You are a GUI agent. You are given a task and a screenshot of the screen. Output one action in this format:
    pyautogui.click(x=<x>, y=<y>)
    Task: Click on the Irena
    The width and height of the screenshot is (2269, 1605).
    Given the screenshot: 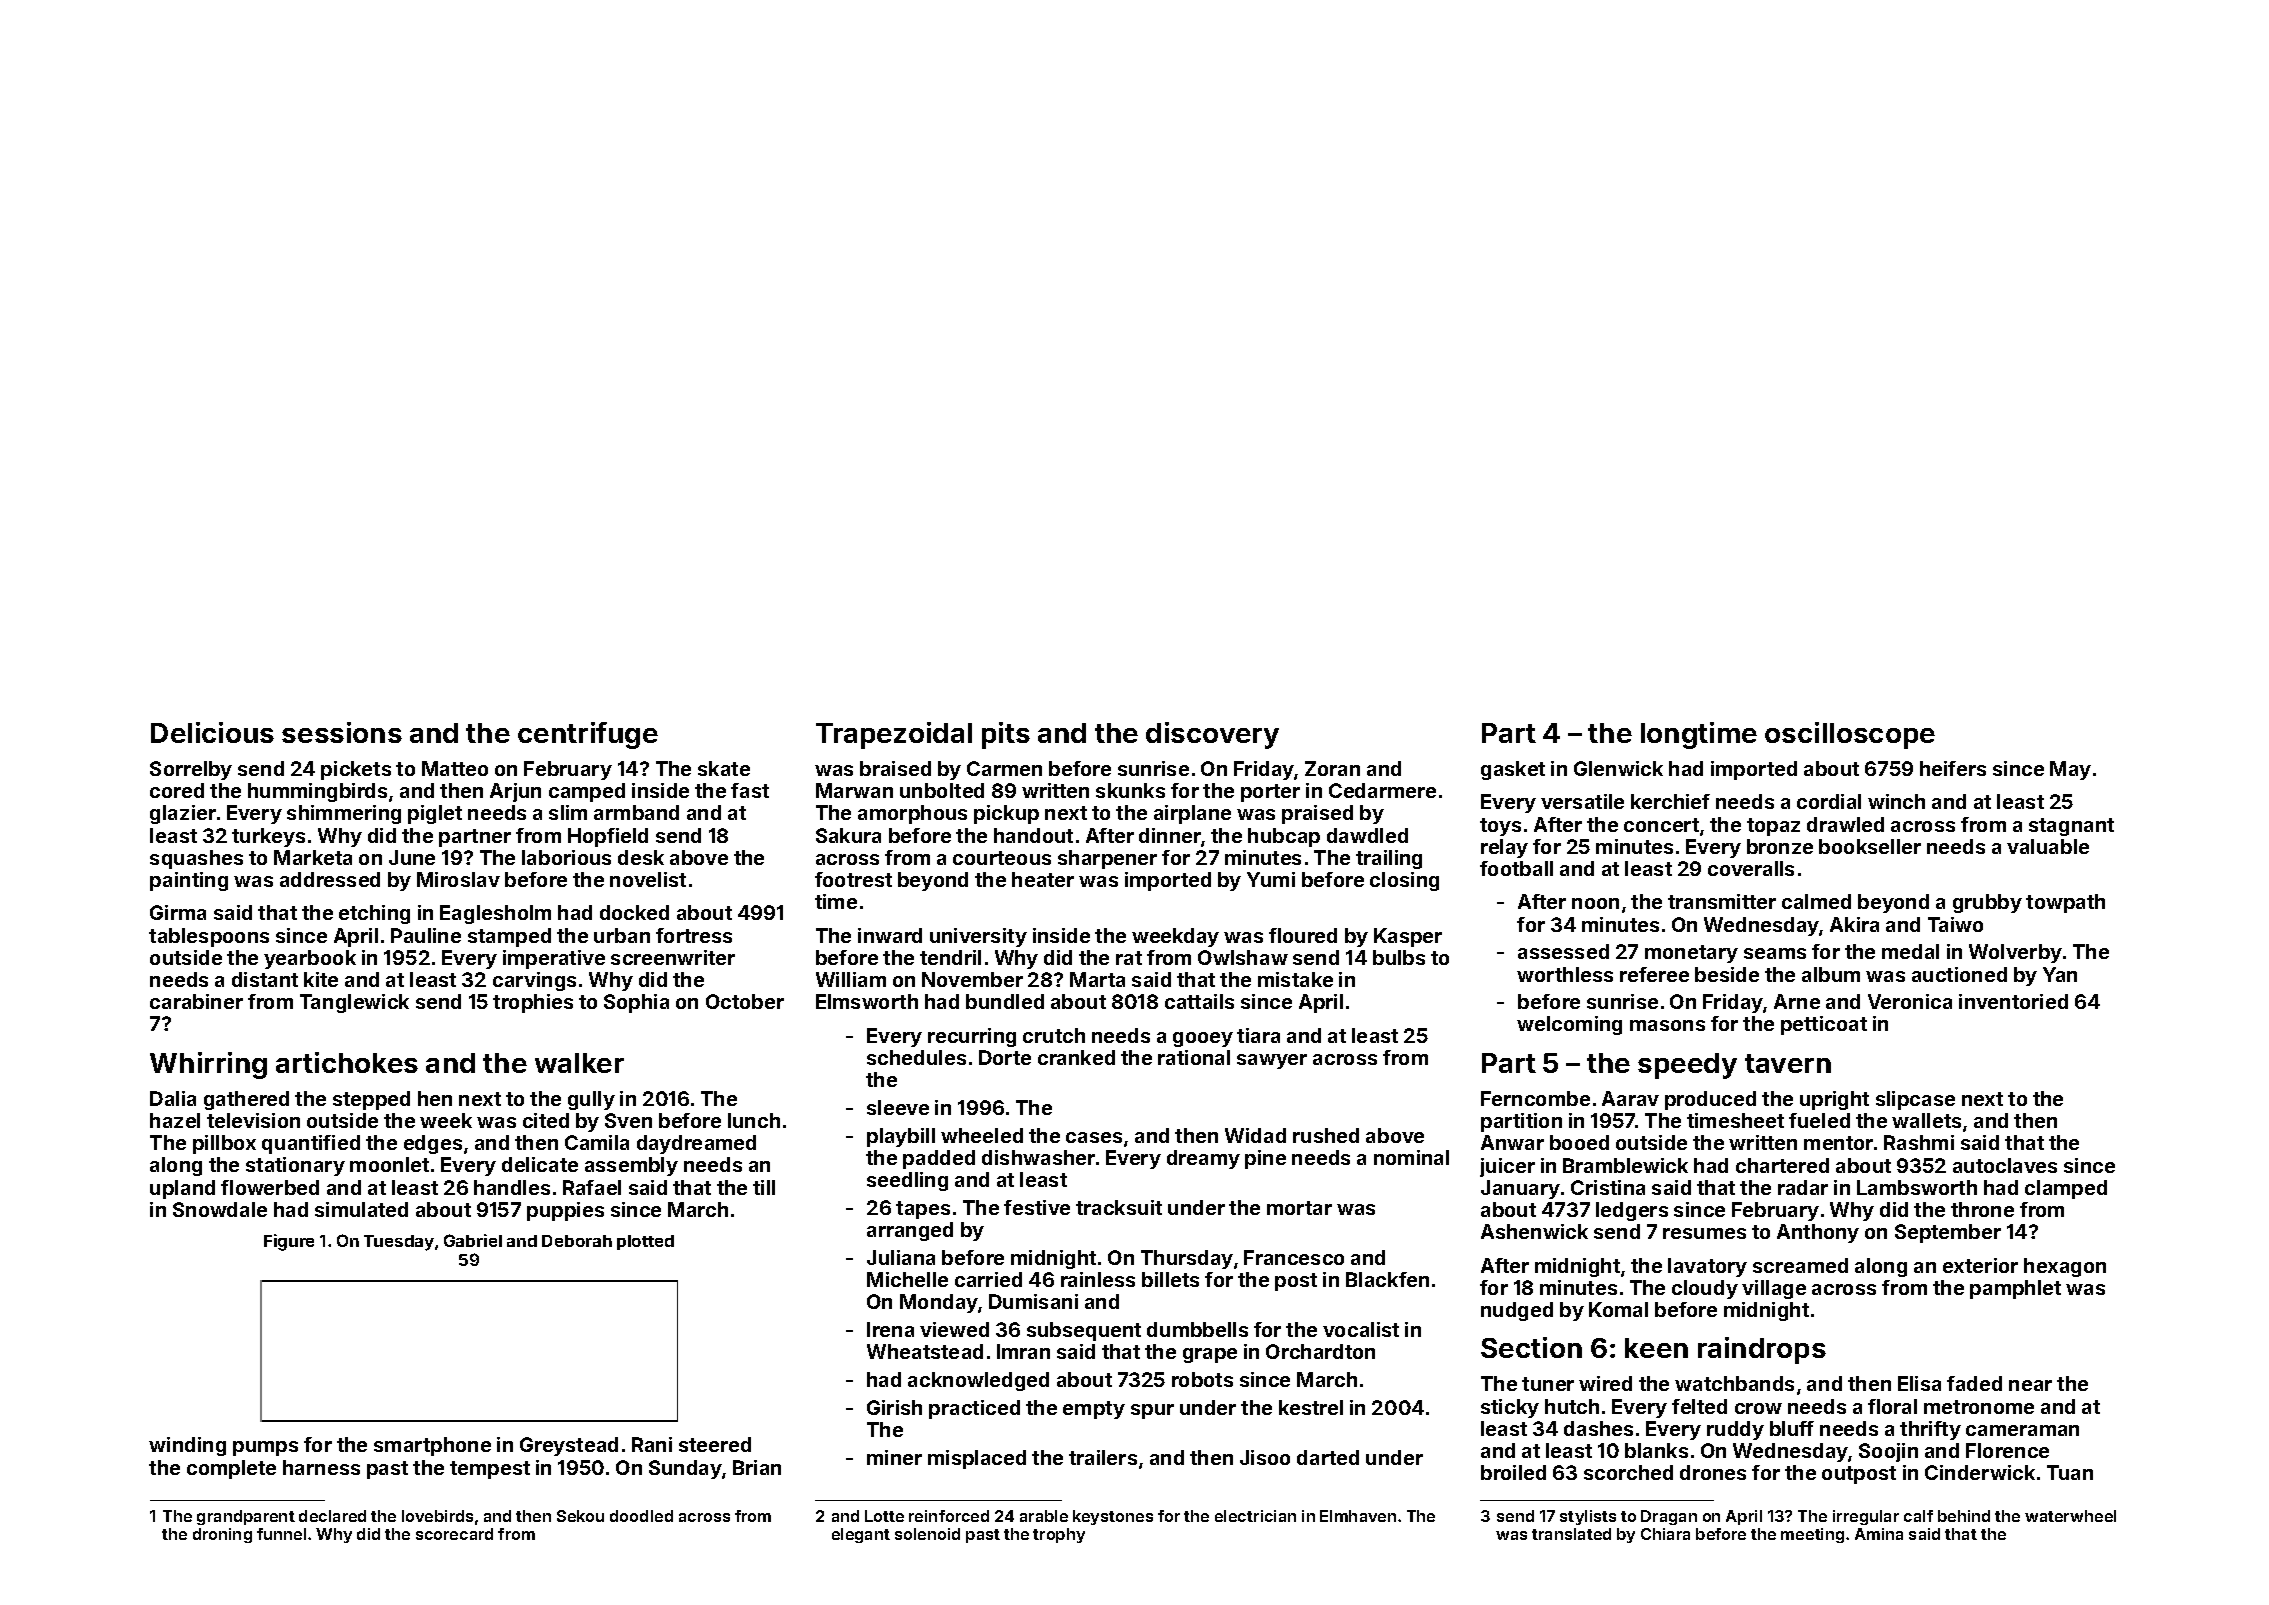 What is the action you would take?
    pyautogui.click(x=890, y=1329)
